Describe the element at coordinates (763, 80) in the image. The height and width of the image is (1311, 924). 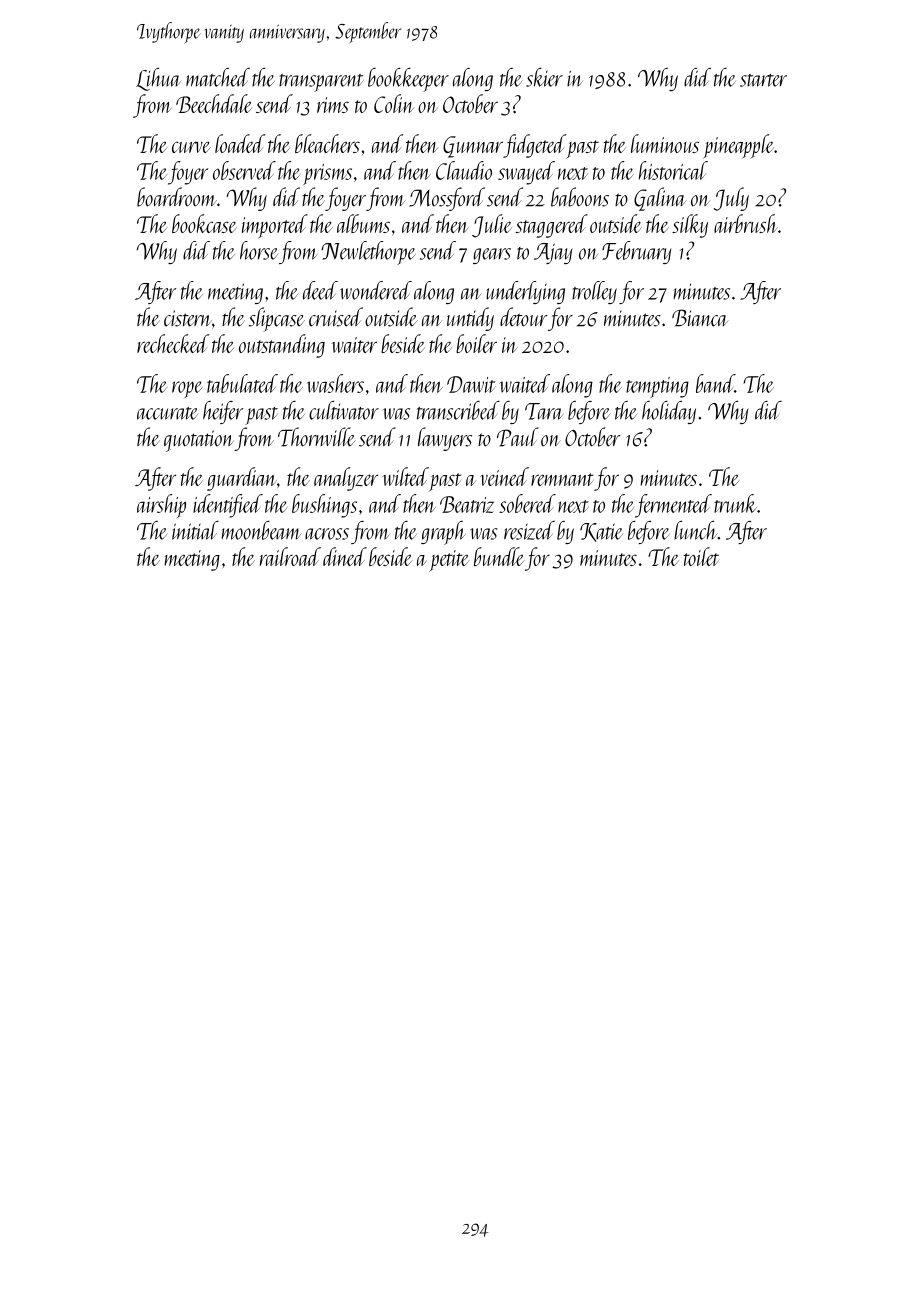
I see `starter` at that location.
